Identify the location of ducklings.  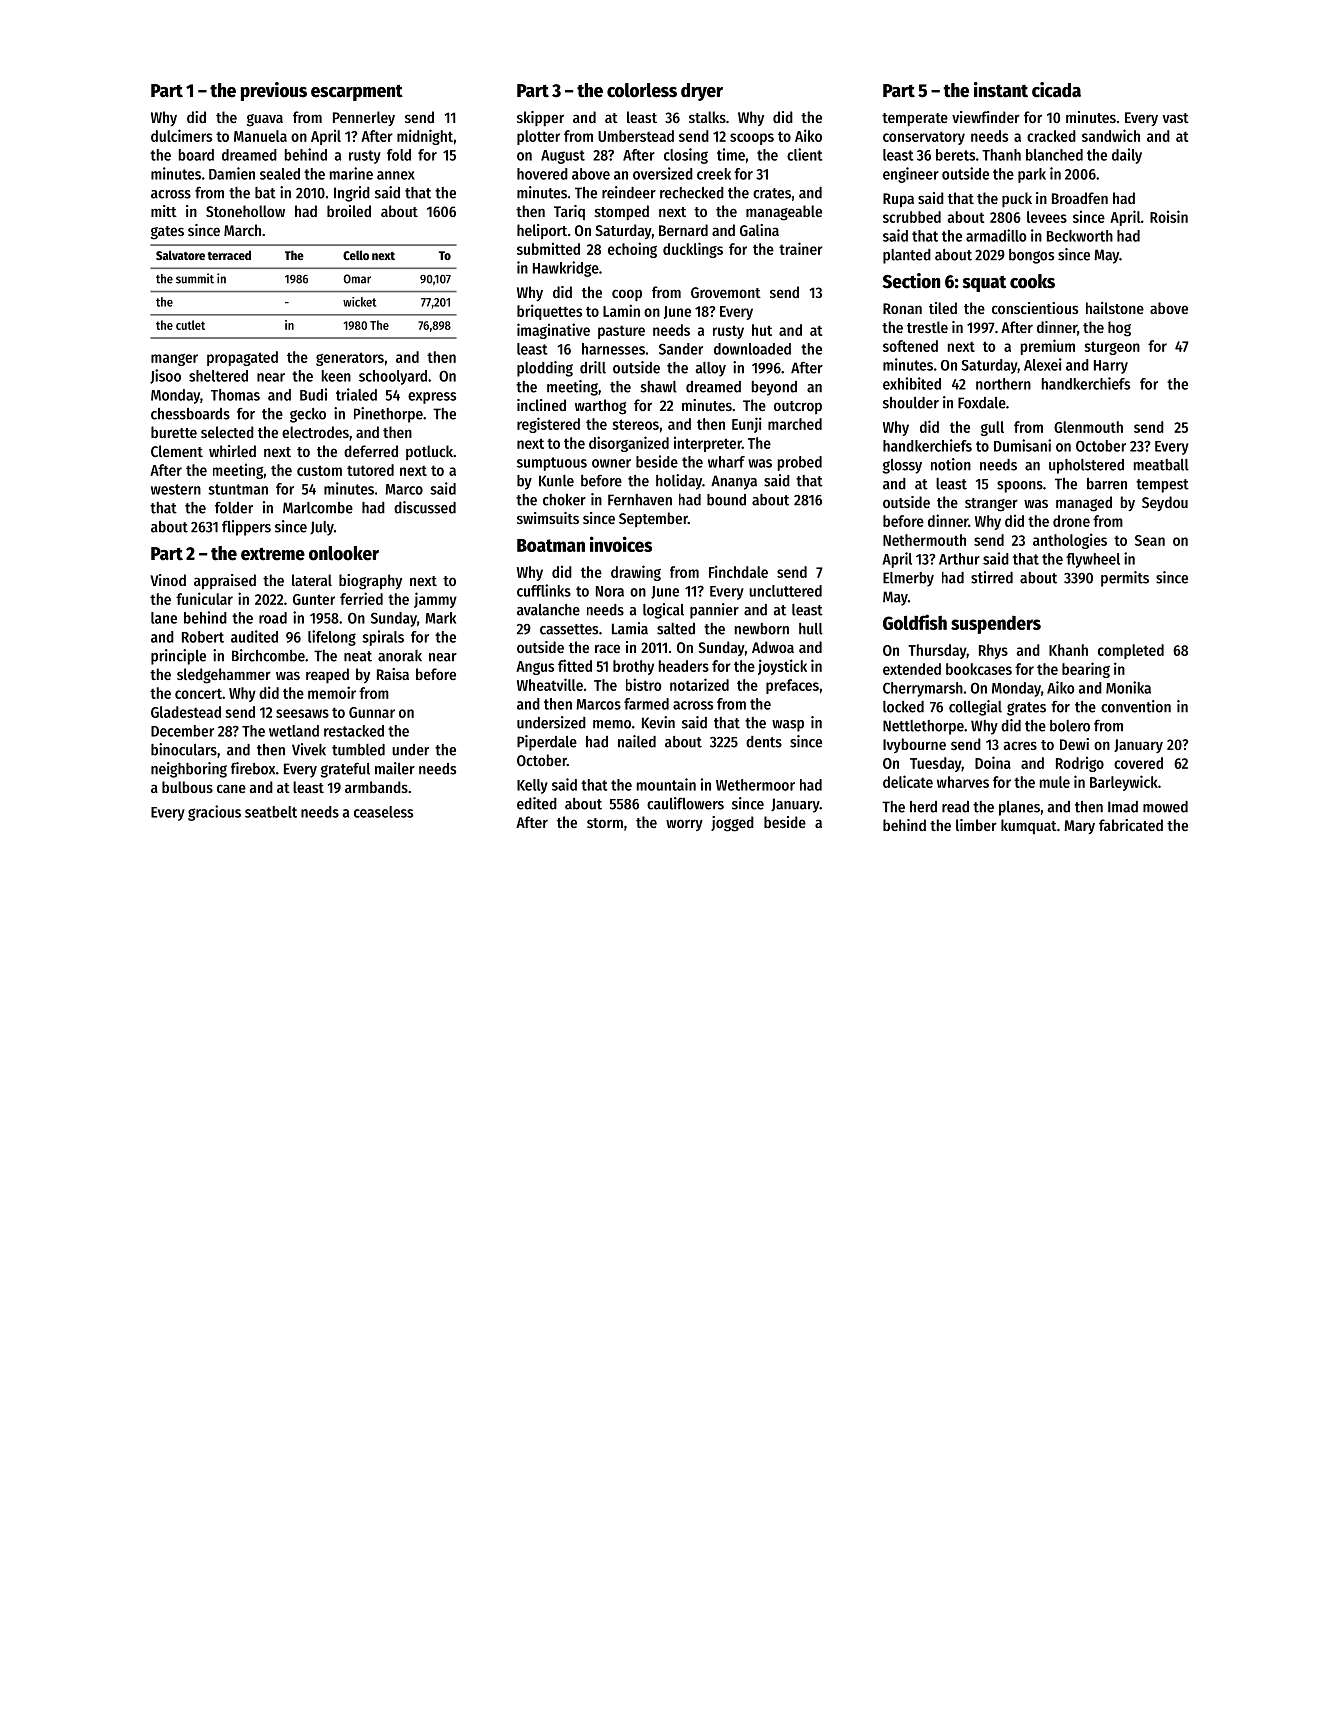
(693, 250).
